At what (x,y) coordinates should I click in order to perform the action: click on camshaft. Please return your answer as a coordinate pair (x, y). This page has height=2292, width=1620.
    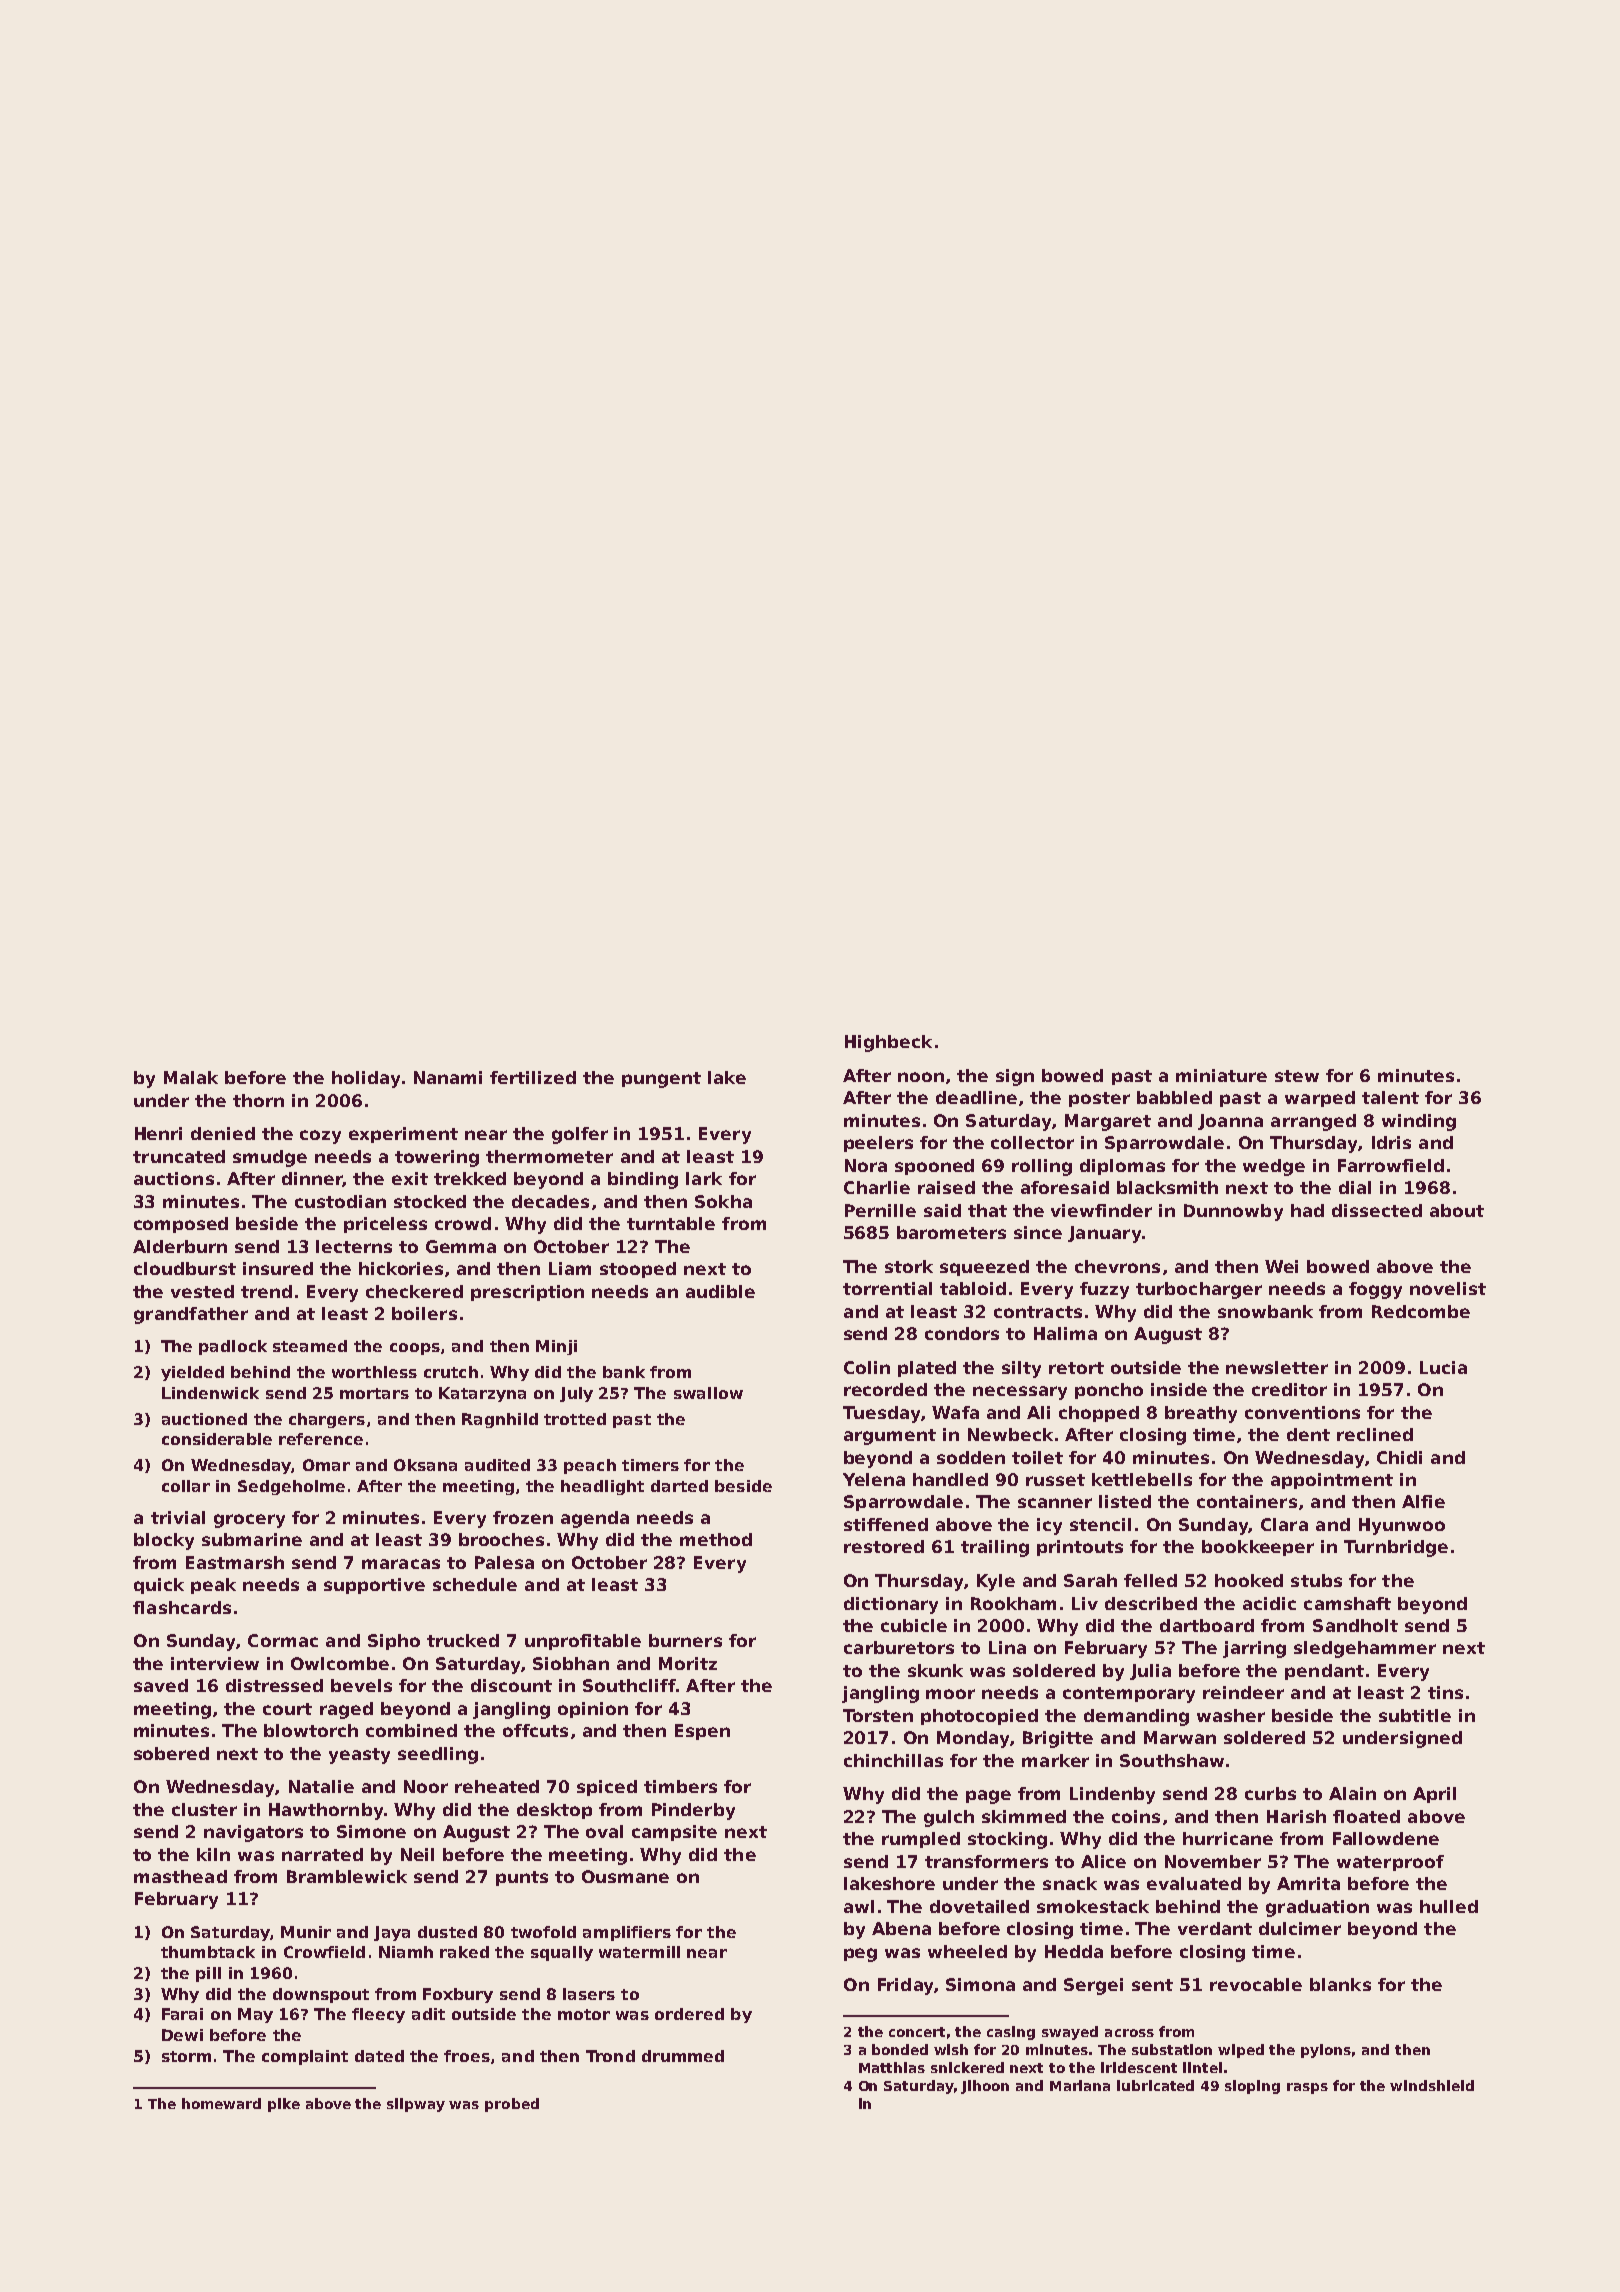
    Looking at the image, I should click on (1347, 1603).
